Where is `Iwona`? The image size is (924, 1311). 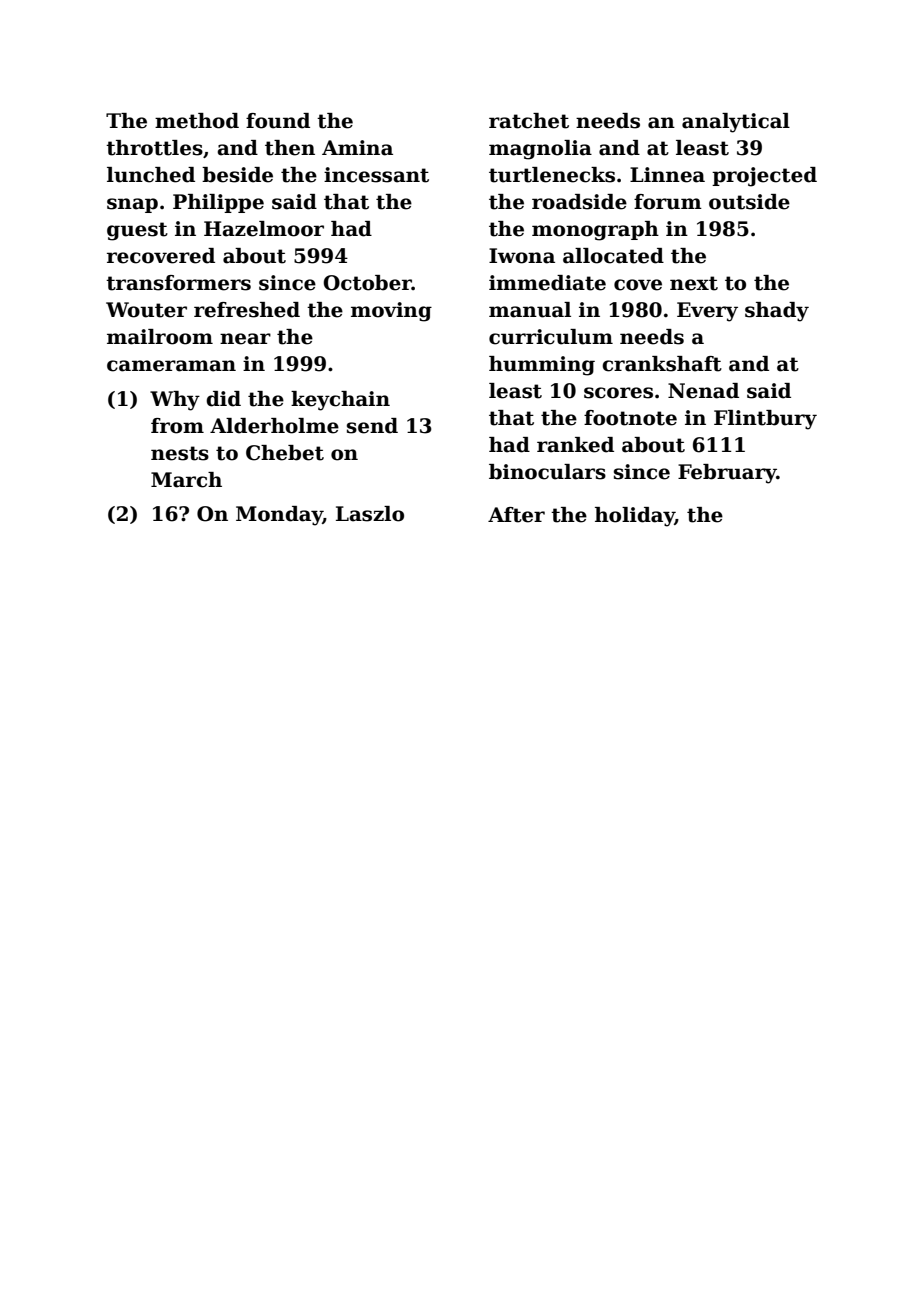 Iwona is located at coordinates (522, 256).
